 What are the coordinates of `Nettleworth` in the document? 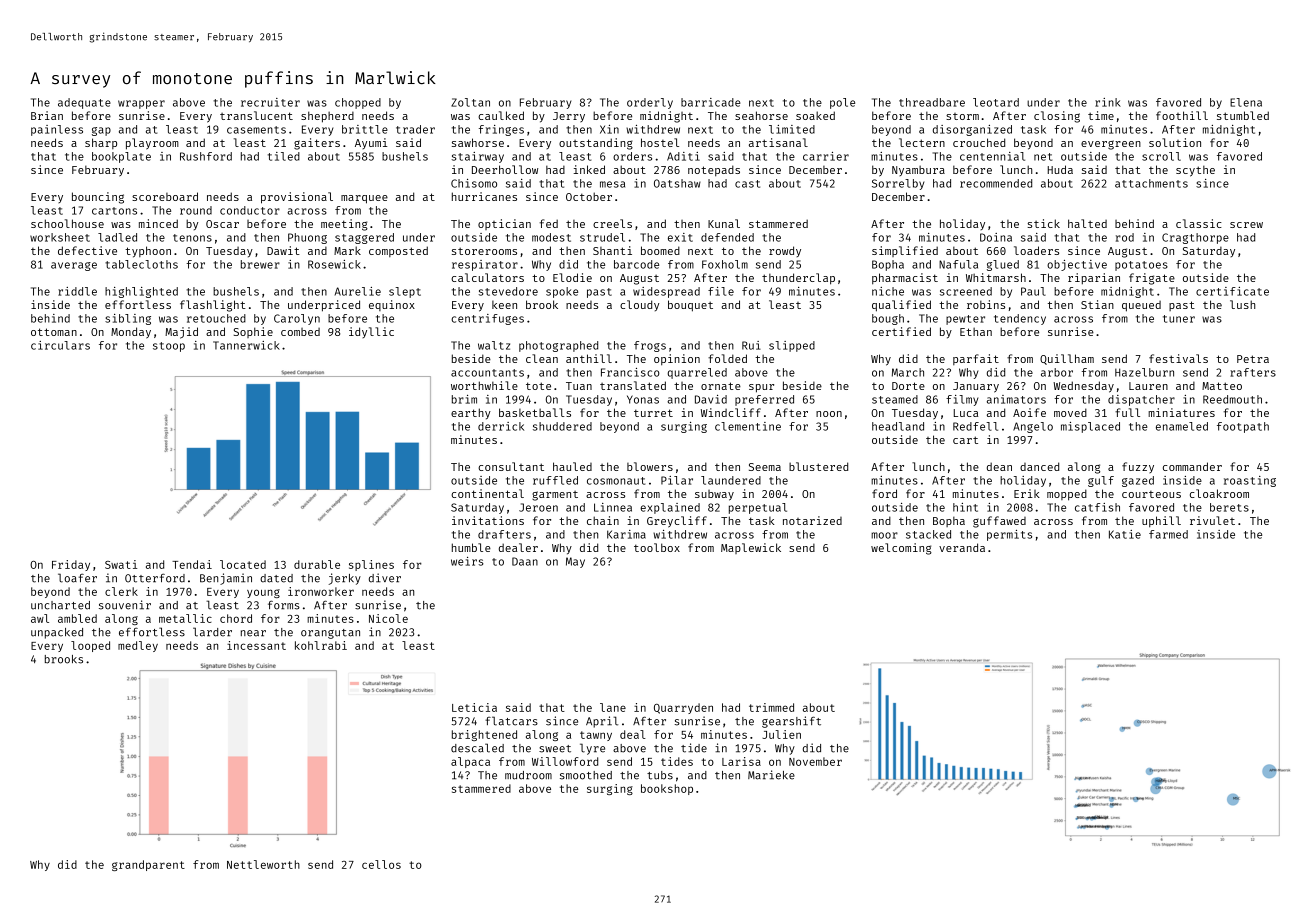 It's located at (263, 864).
